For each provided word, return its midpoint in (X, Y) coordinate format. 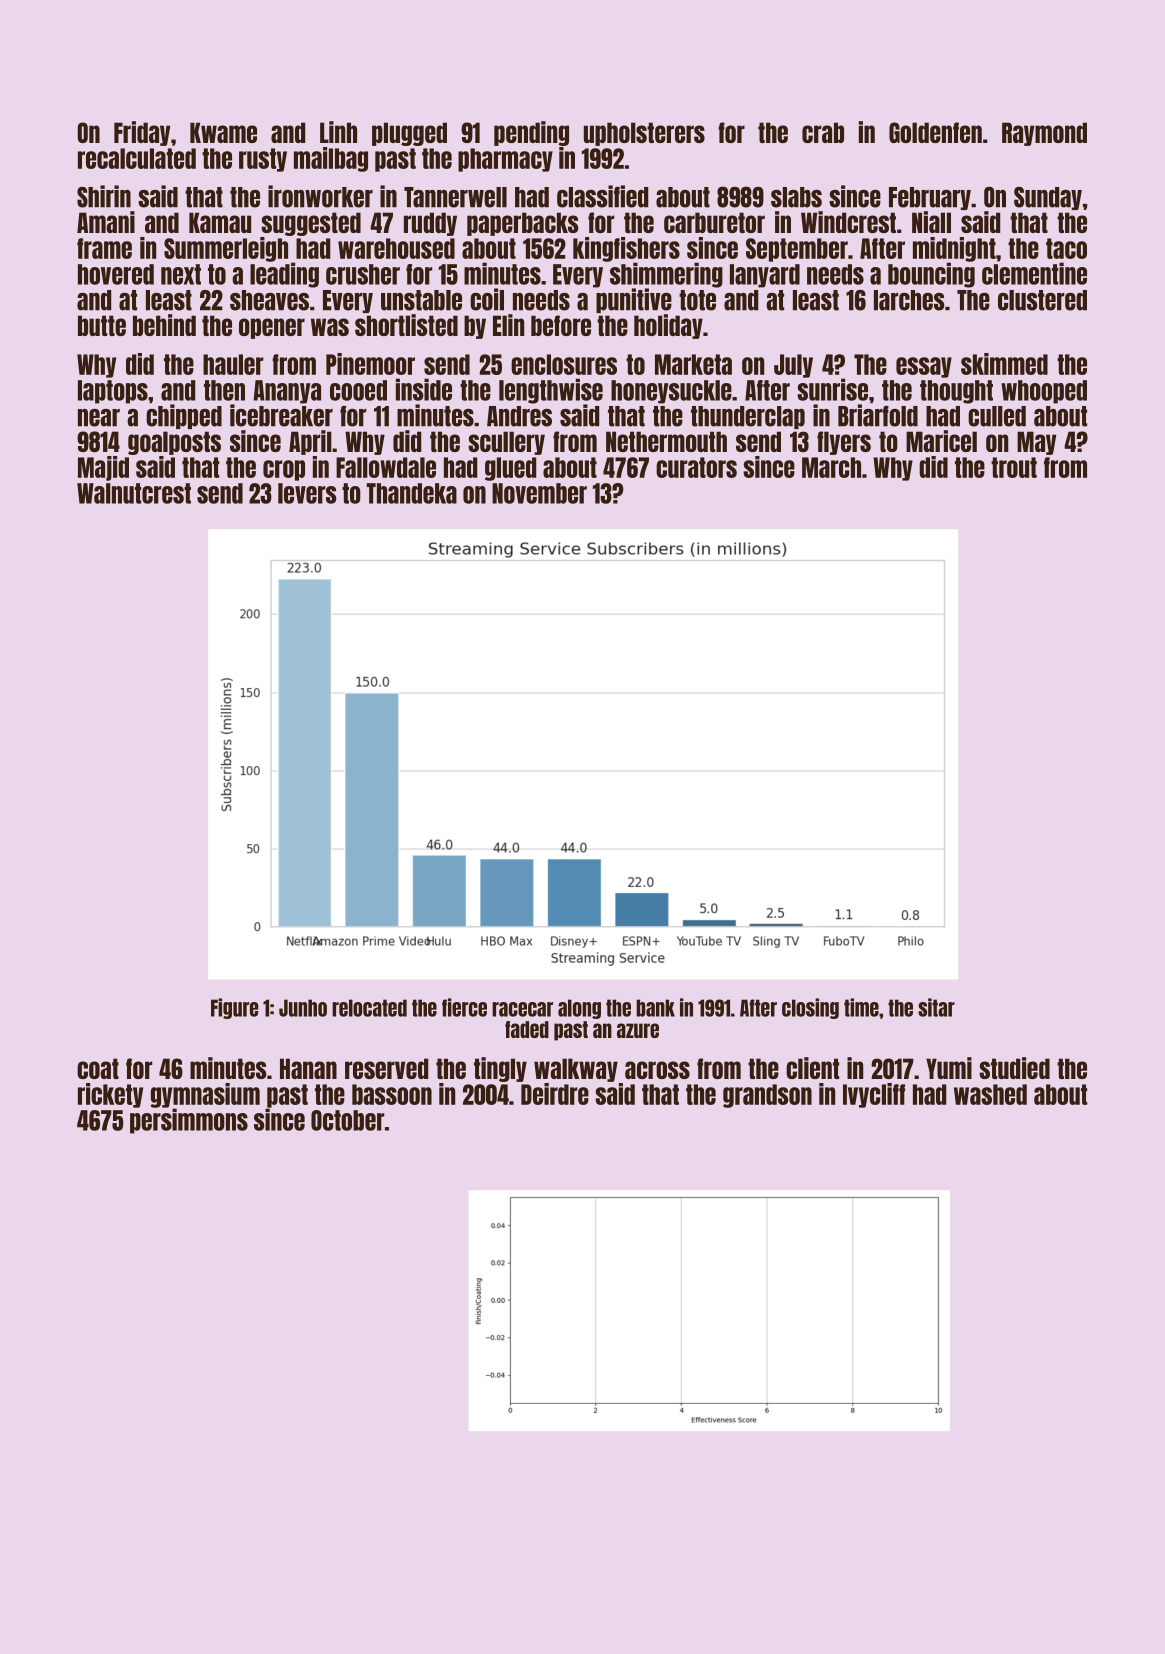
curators (696, 467)
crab (823, 132)
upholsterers (644, 134)
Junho (303, 1008)
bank (655, 1008)
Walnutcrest (134, 493)
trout (1014, 467)
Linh (338, 132)
